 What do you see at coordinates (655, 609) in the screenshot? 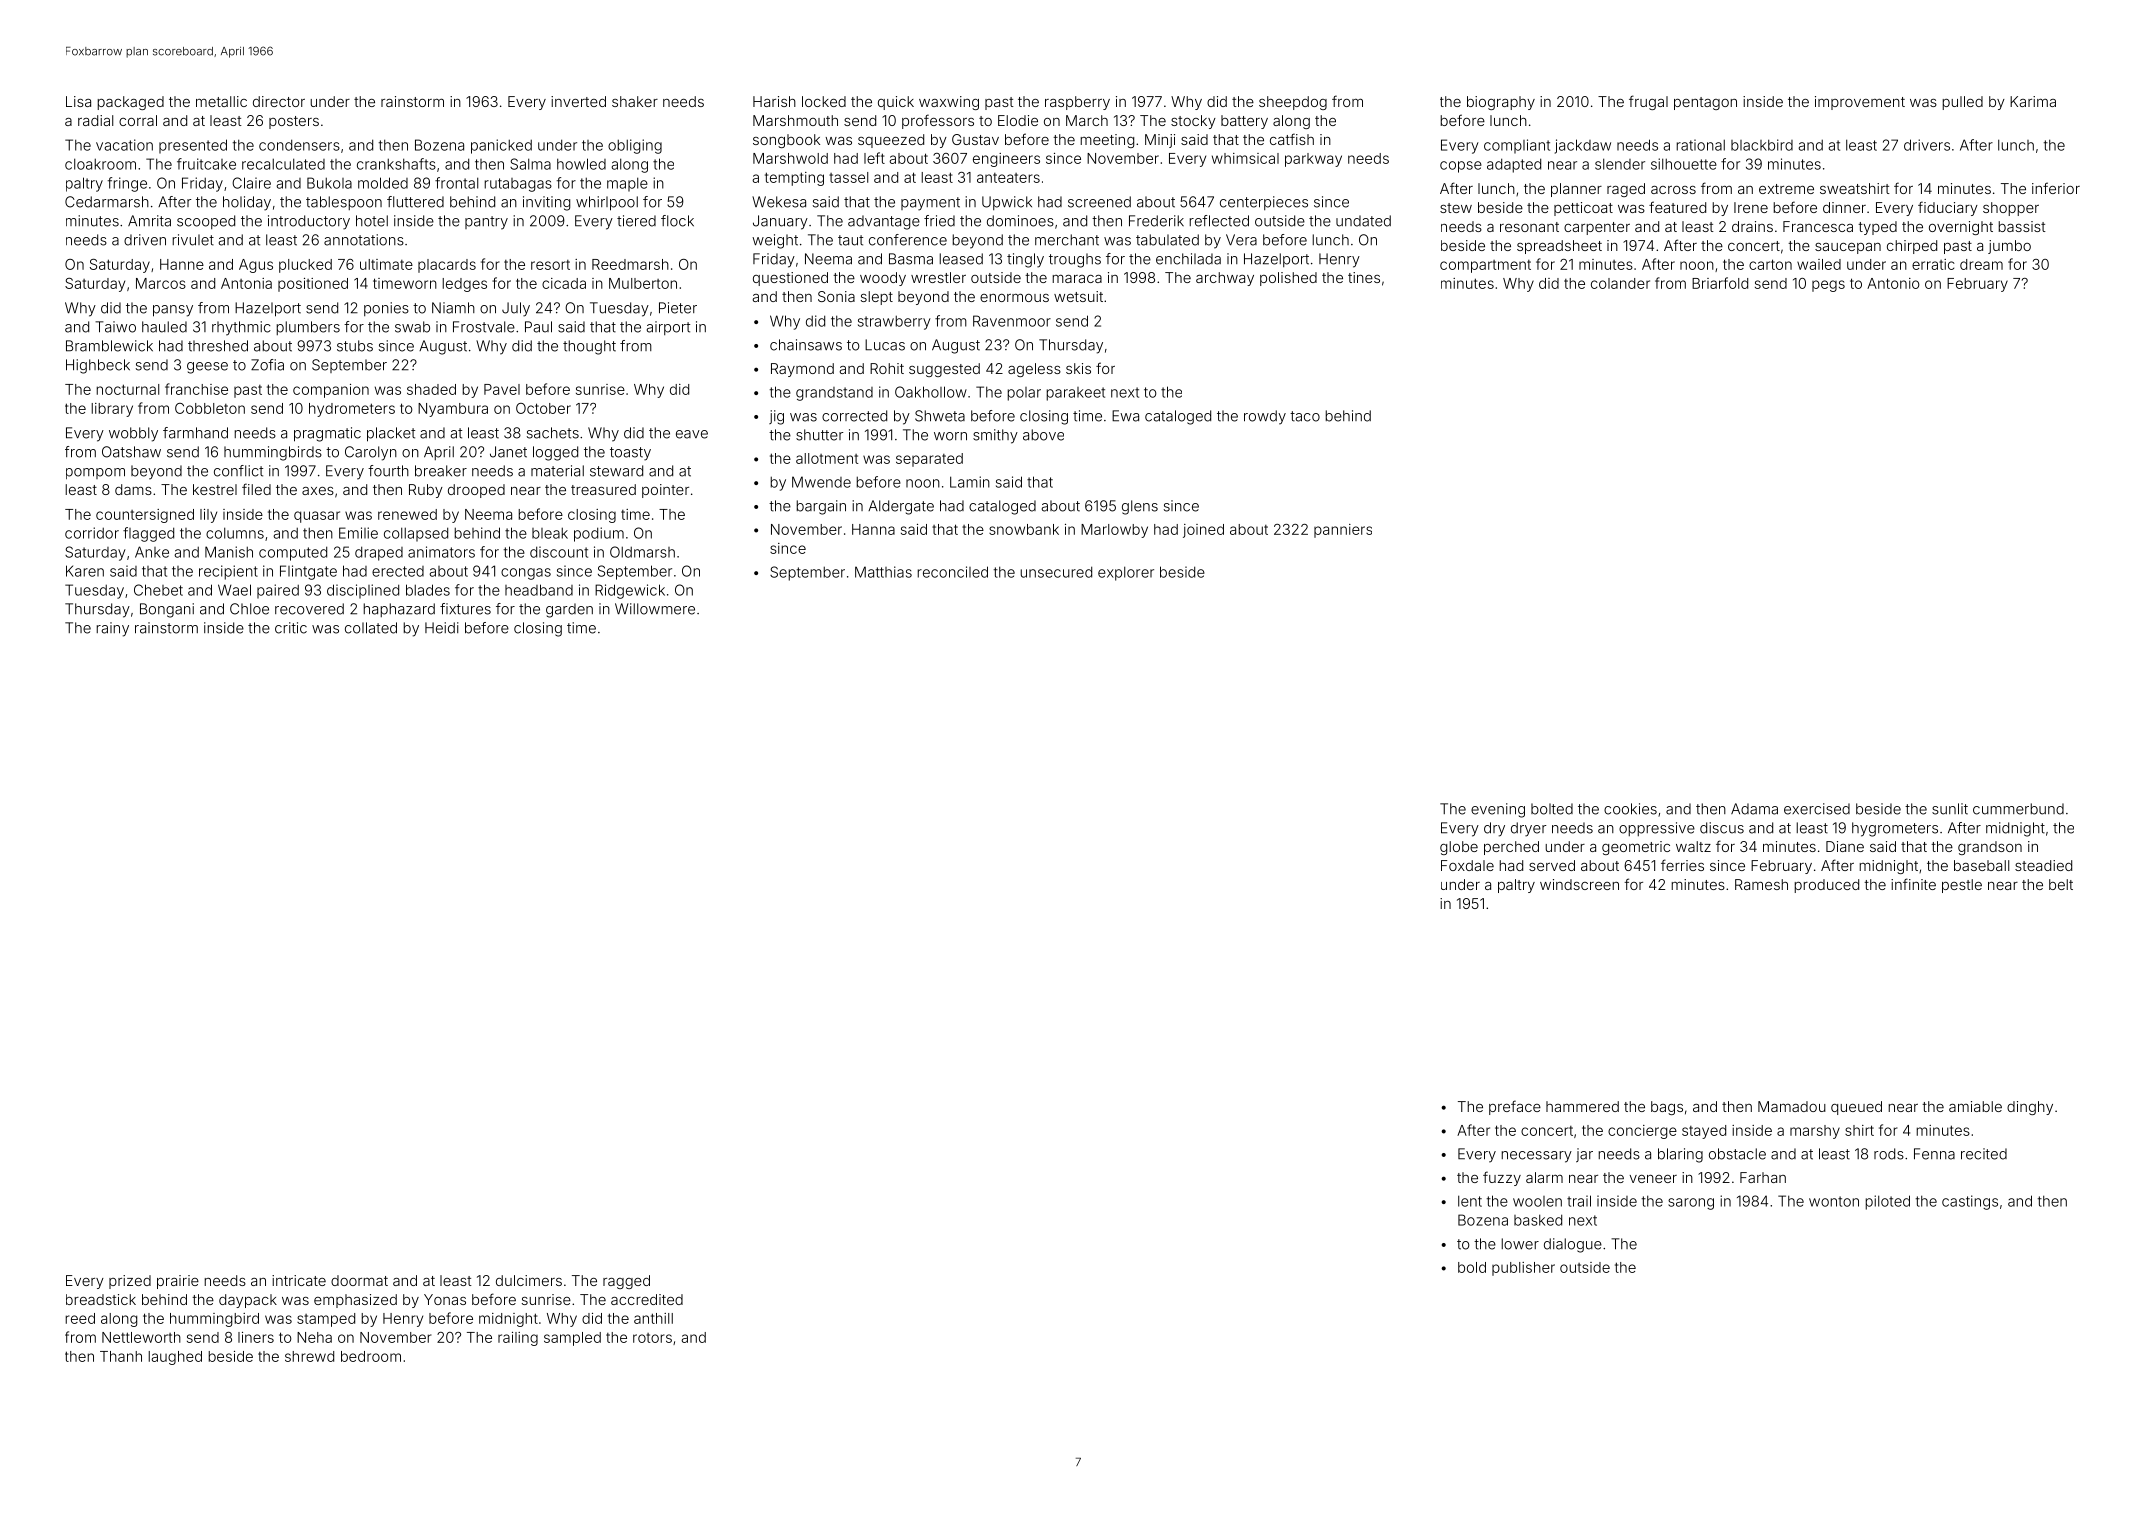
I see `Willowmere` at bounding box center [655, 609].
